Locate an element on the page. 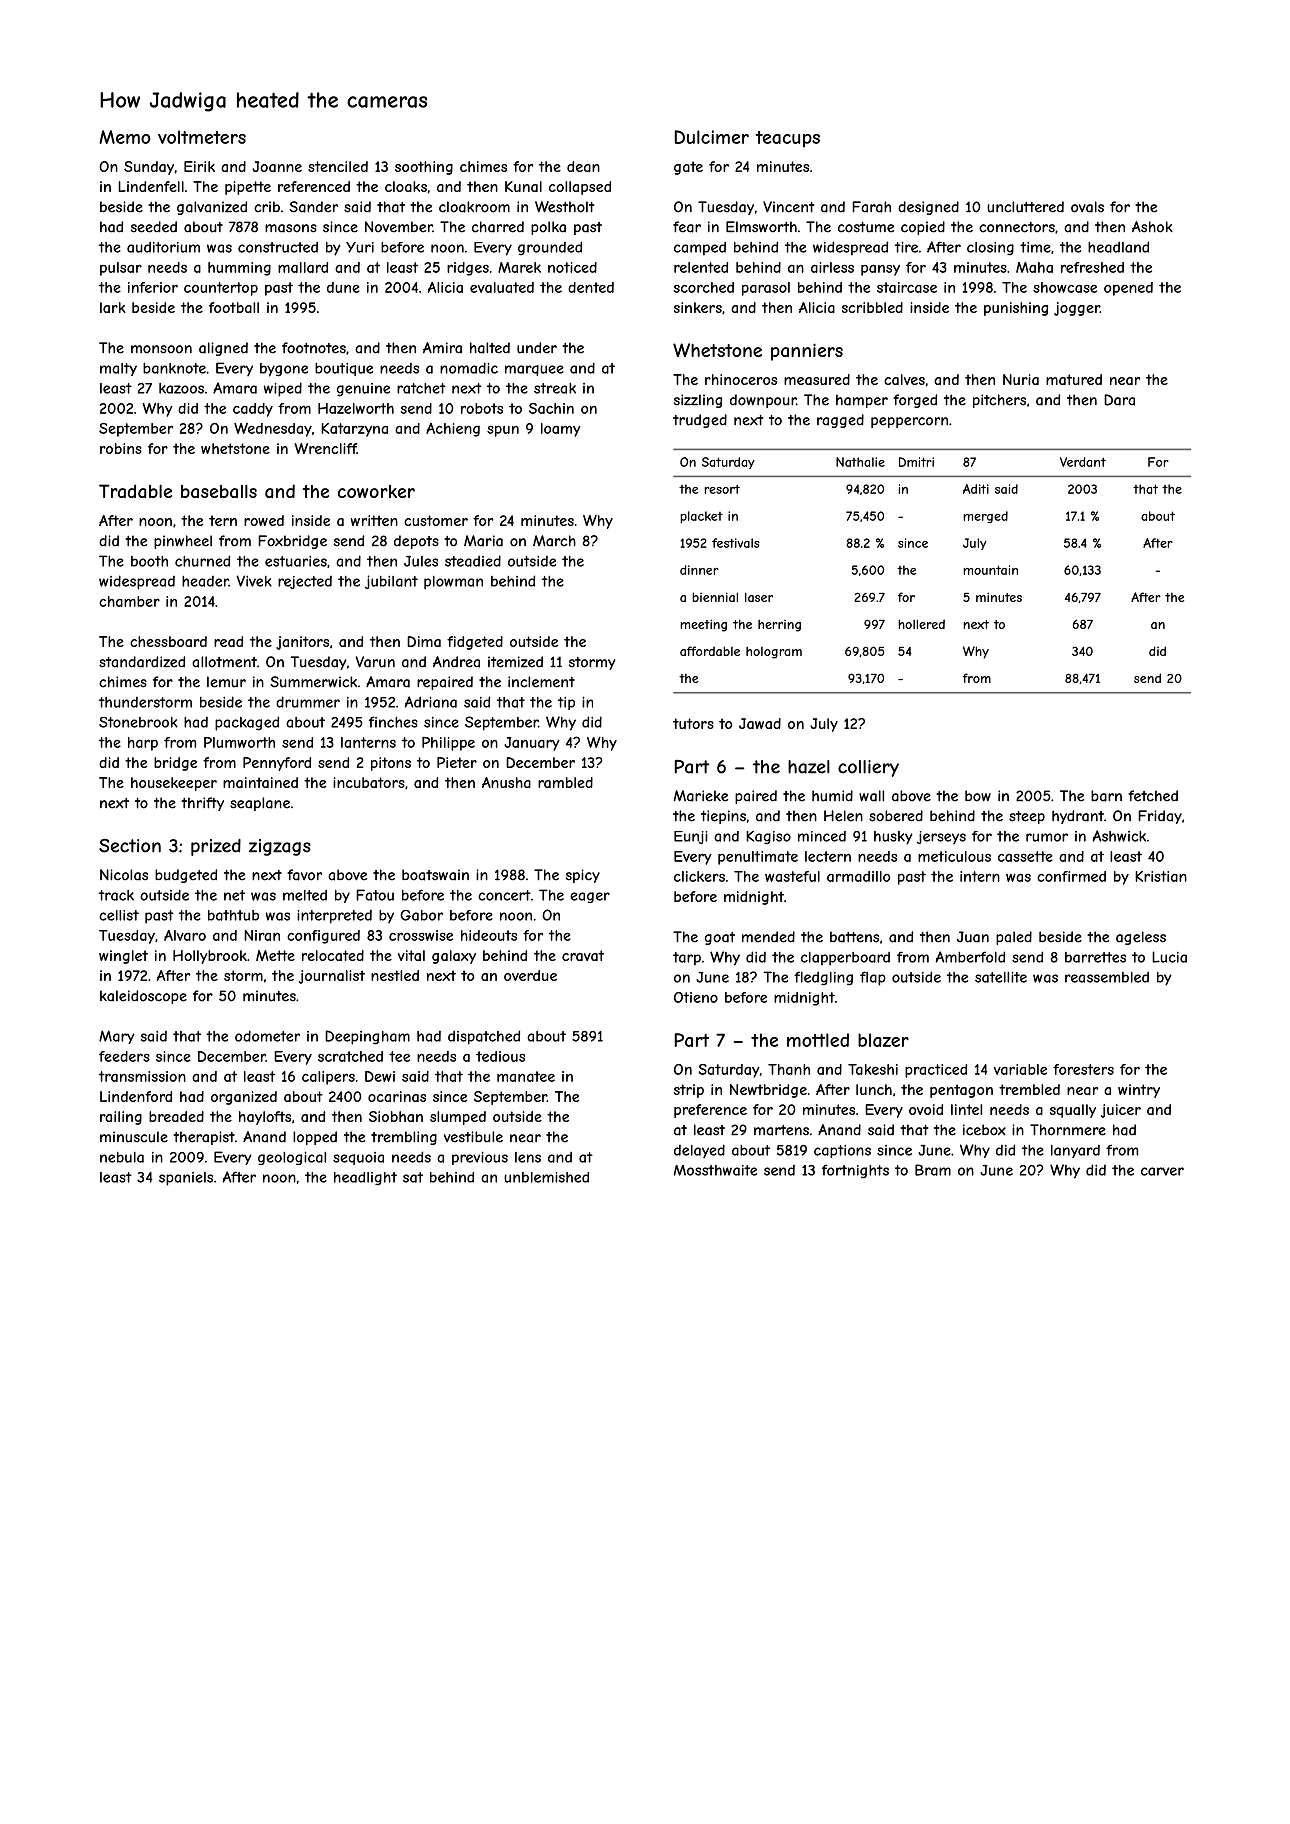 The width and height of the image is (1290, 1824). ovals is located at coordinates (1087, 207).
